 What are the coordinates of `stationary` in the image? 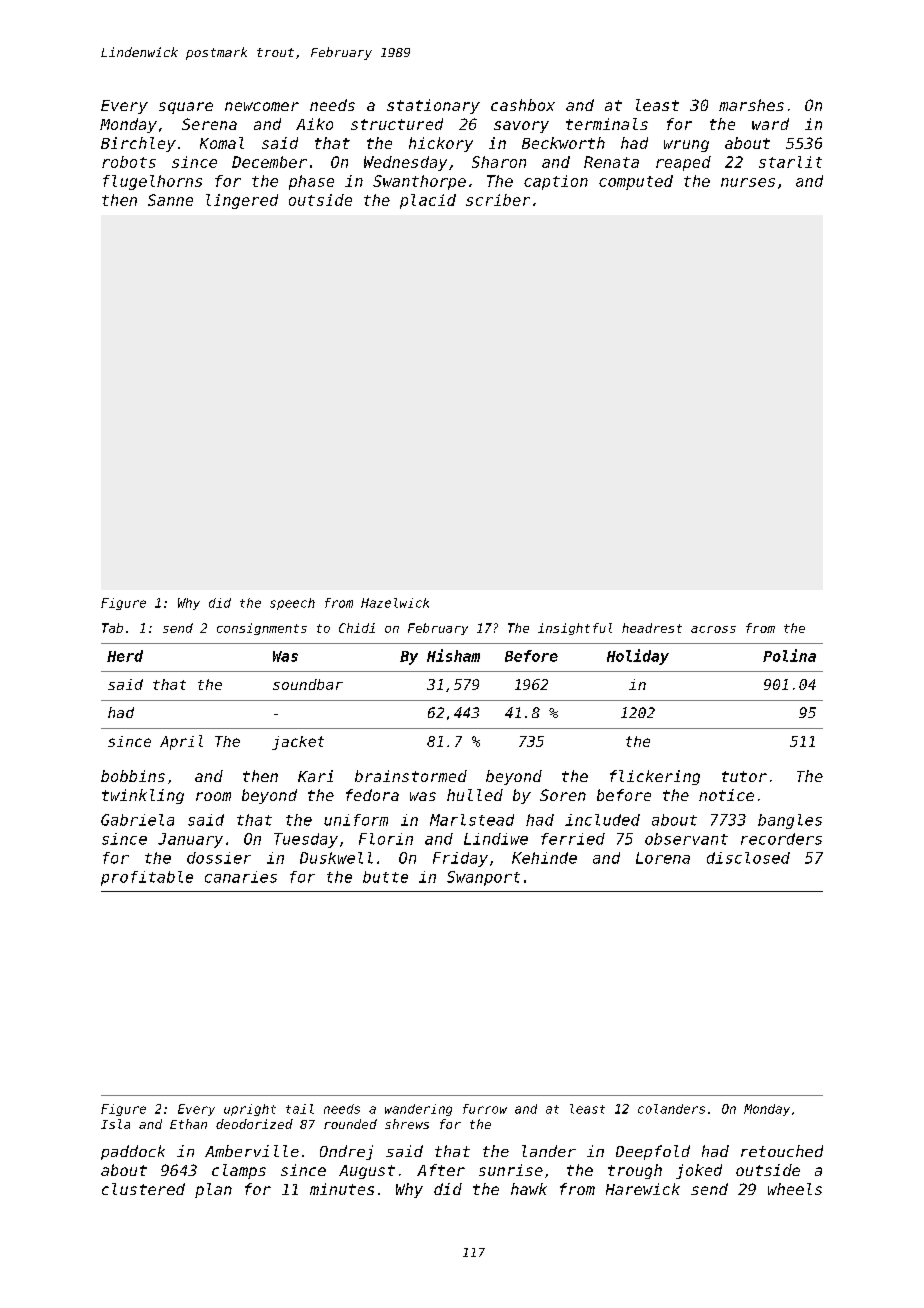 It's located at (433, 106).
